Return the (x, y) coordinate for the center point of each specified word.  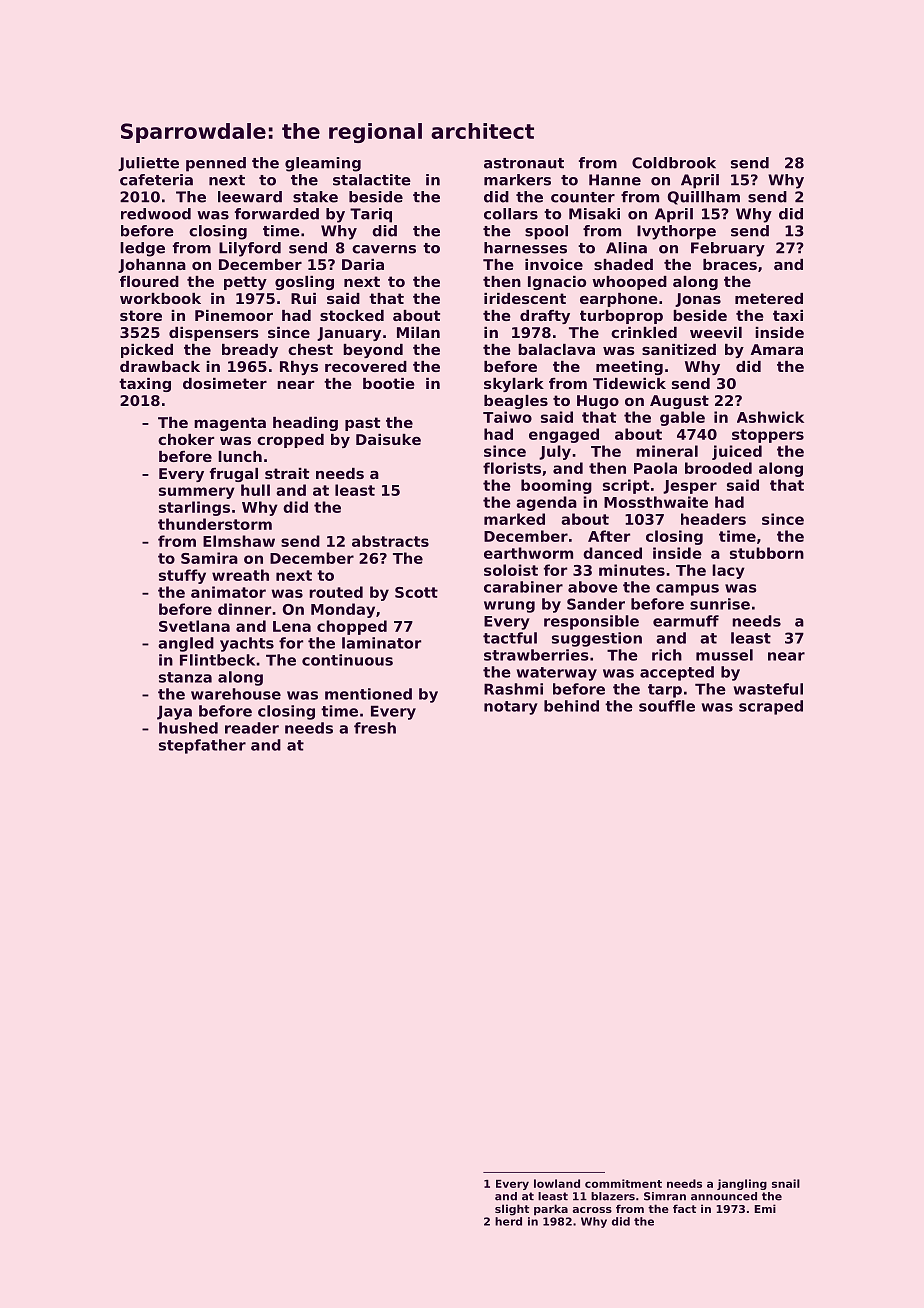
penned (216, 164)
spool (546, 232)
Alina (626, 248)
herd (508, 1221)
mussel (724, 655)
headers (713, 519)
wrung (509, 607)
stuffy (182, 576)
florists (512, 468)
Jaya (174, 712)
